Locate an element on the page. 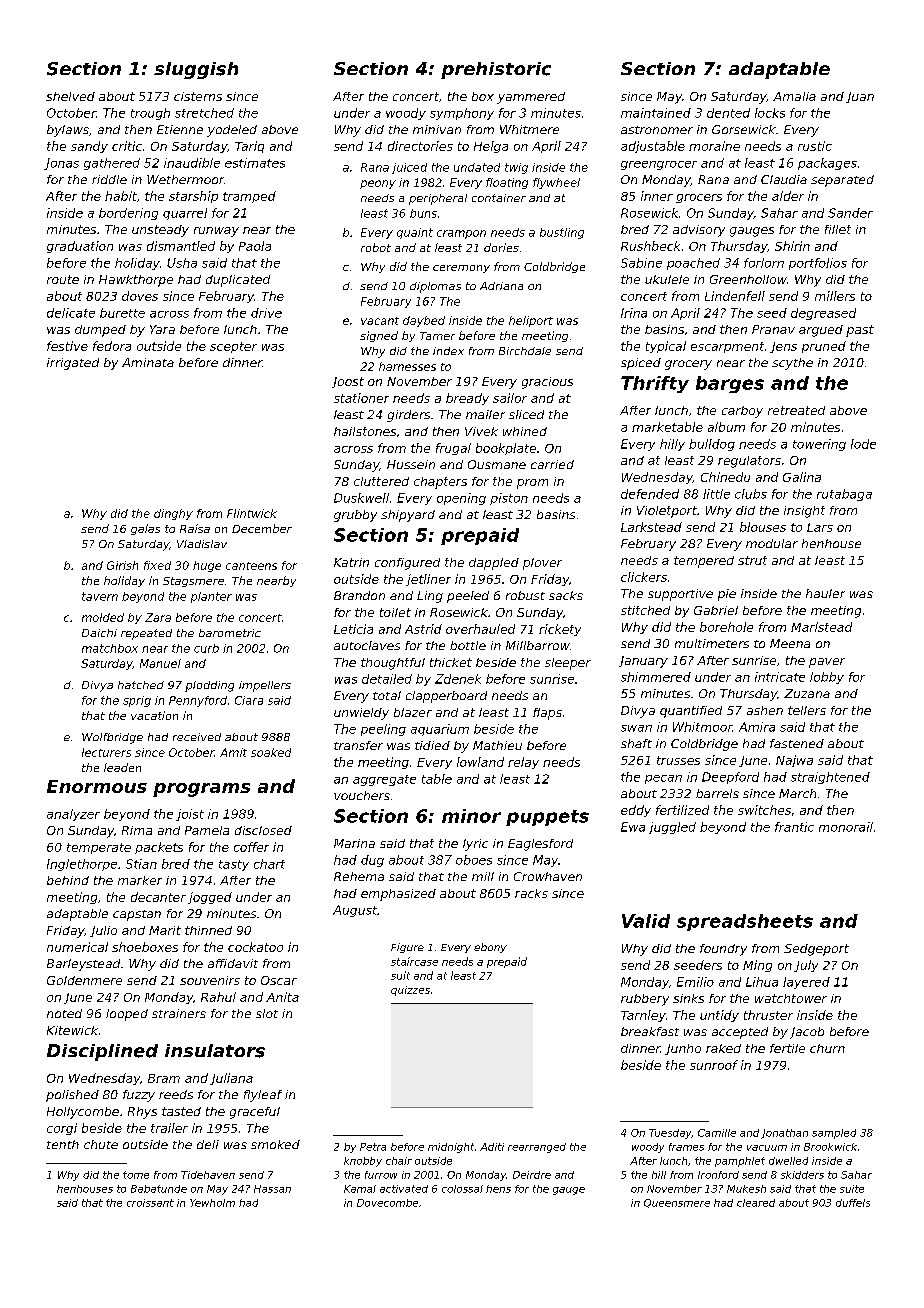 The height and width of the image is (1308, 924). graceful is located at coordinates (255, 1113).
